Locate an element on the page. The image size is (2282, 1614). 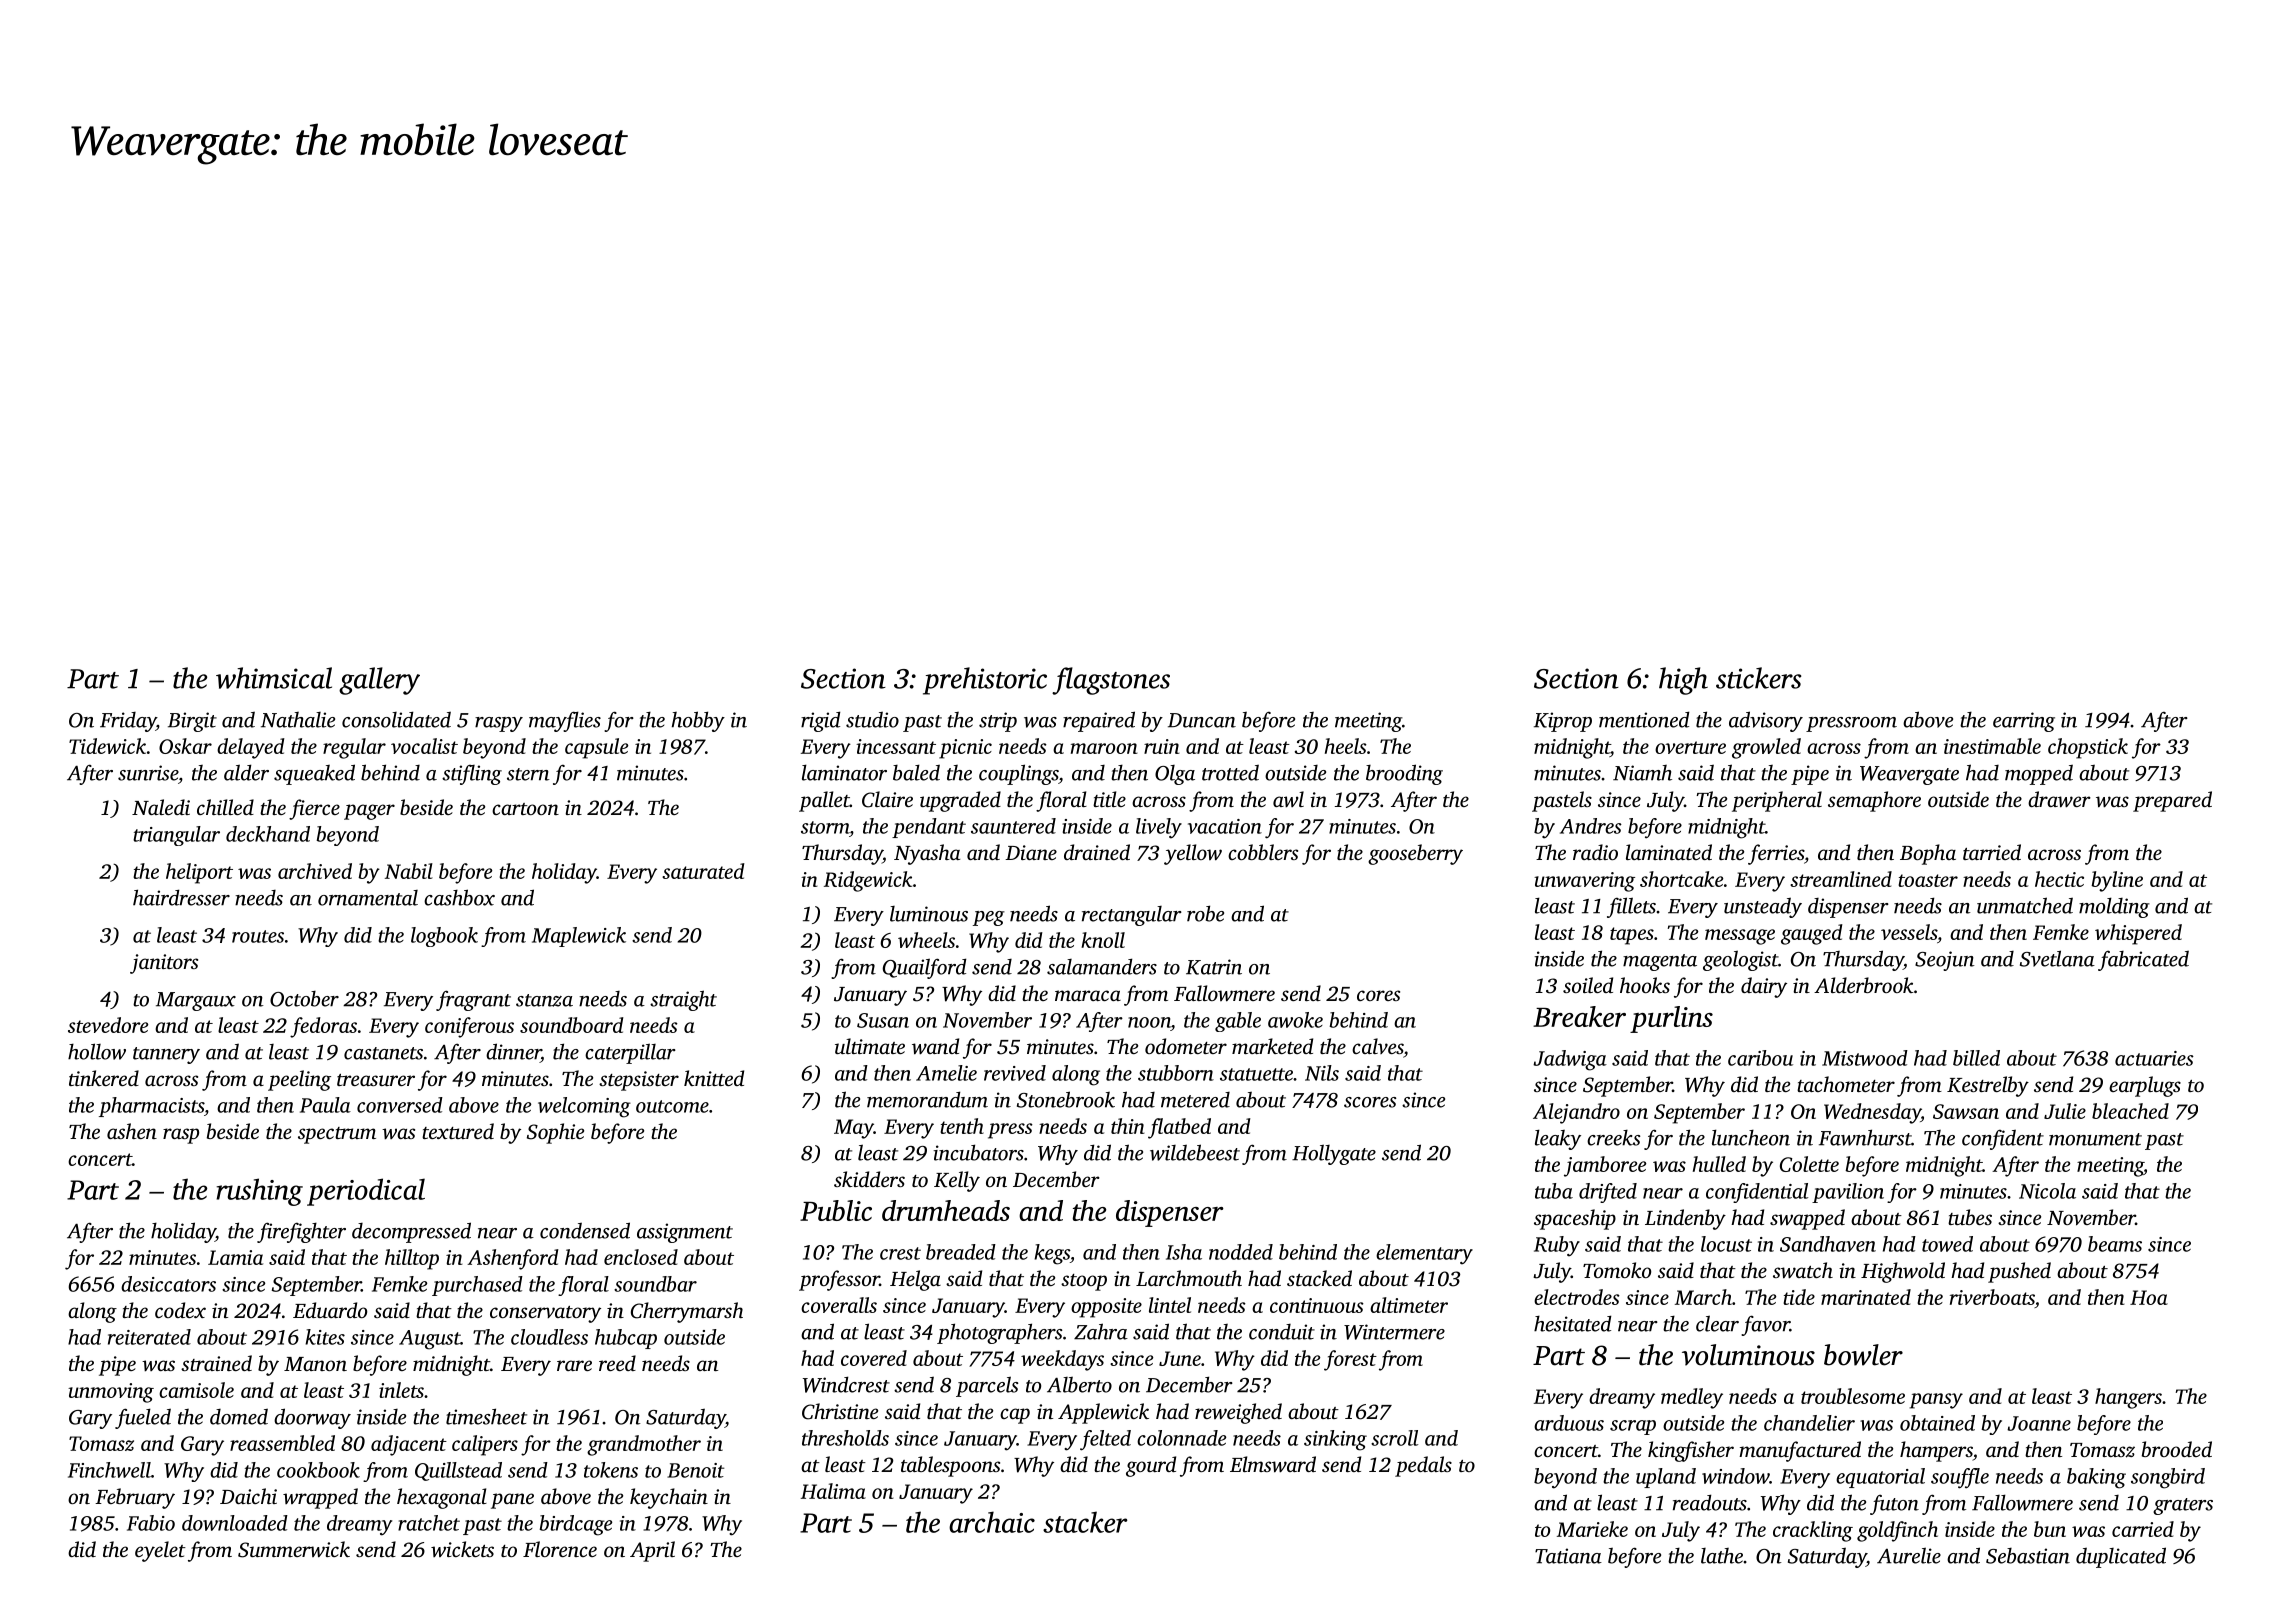
ruin is located at coordinates (1162, 746).
